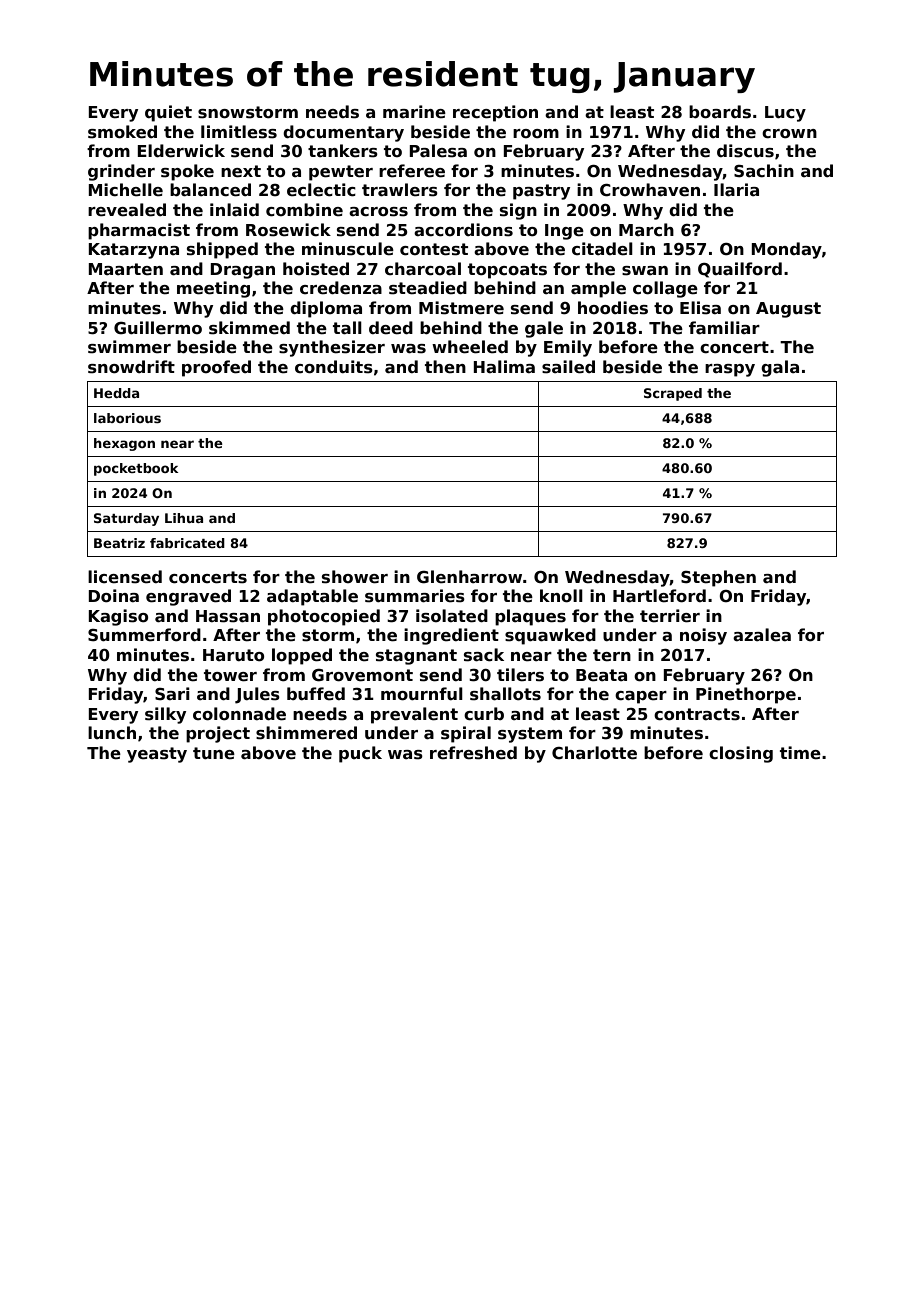 The height and width of the document is (1308, 924). Describe the element at coordinates (780, 368) in the document. I see `gala` at that location.
